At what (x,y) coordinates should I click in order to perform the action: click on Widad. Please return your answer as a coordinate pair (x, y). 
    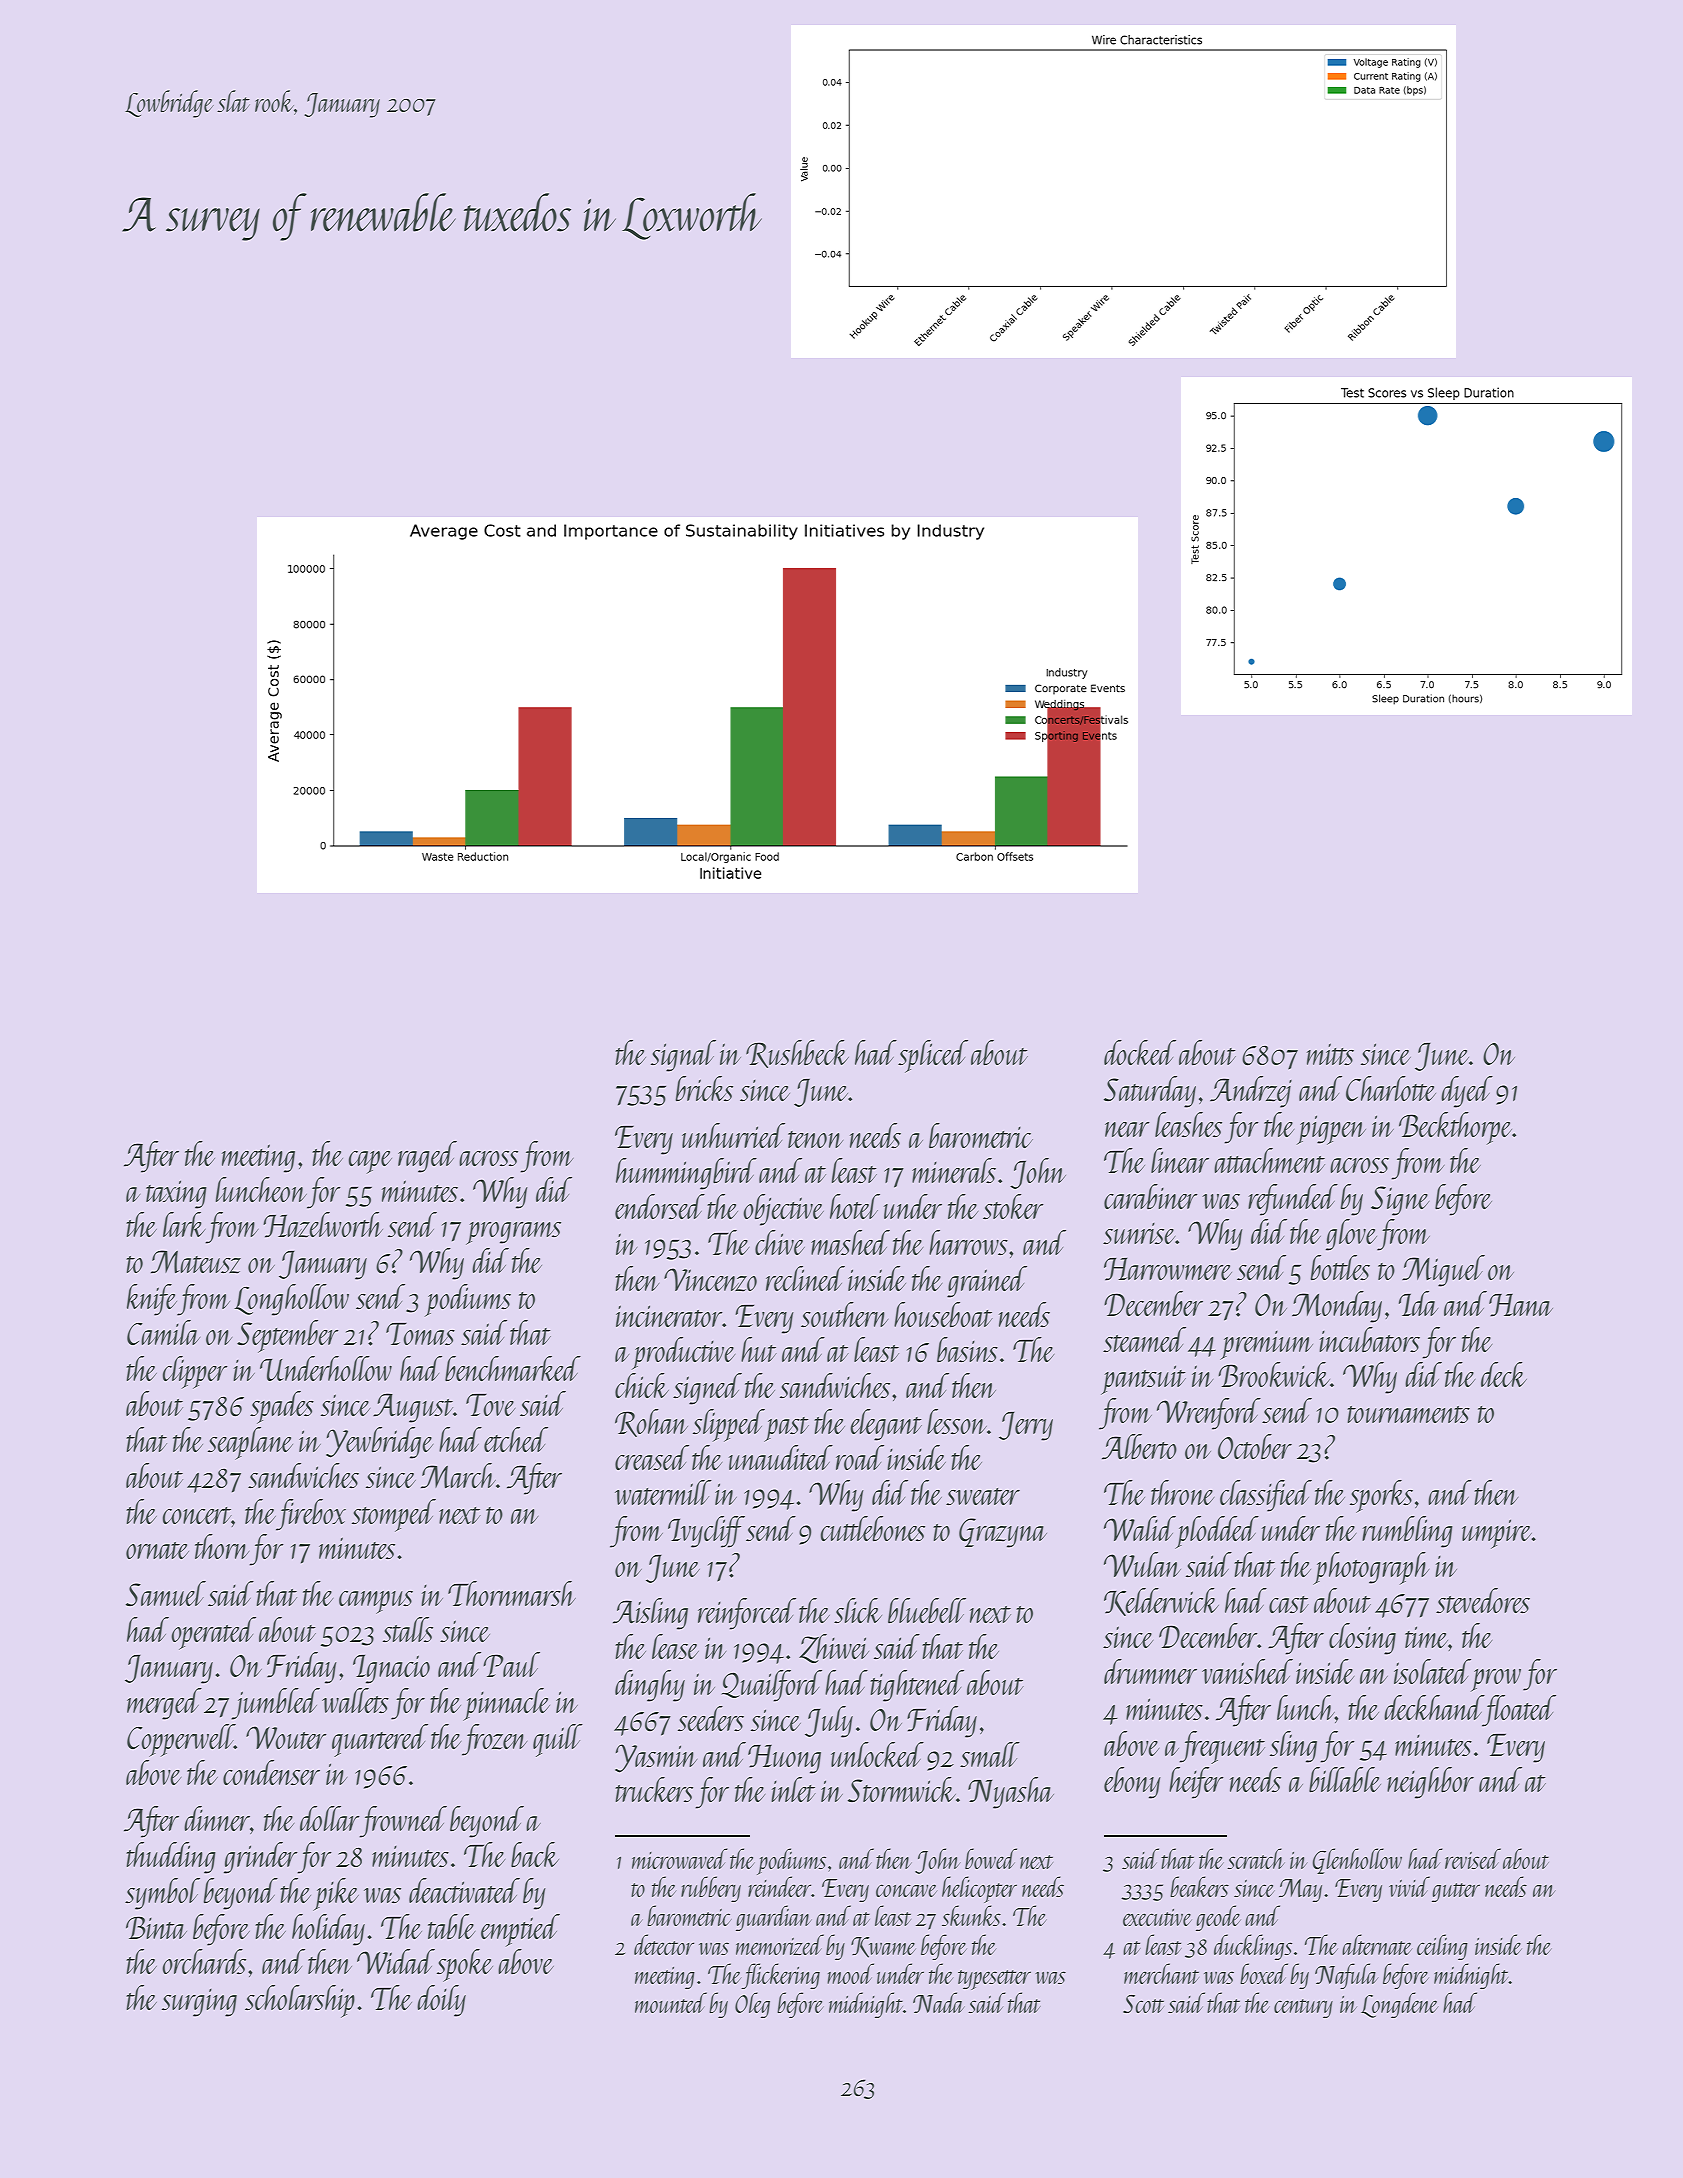
    Looking at the image, I should click on (396, 1961).
